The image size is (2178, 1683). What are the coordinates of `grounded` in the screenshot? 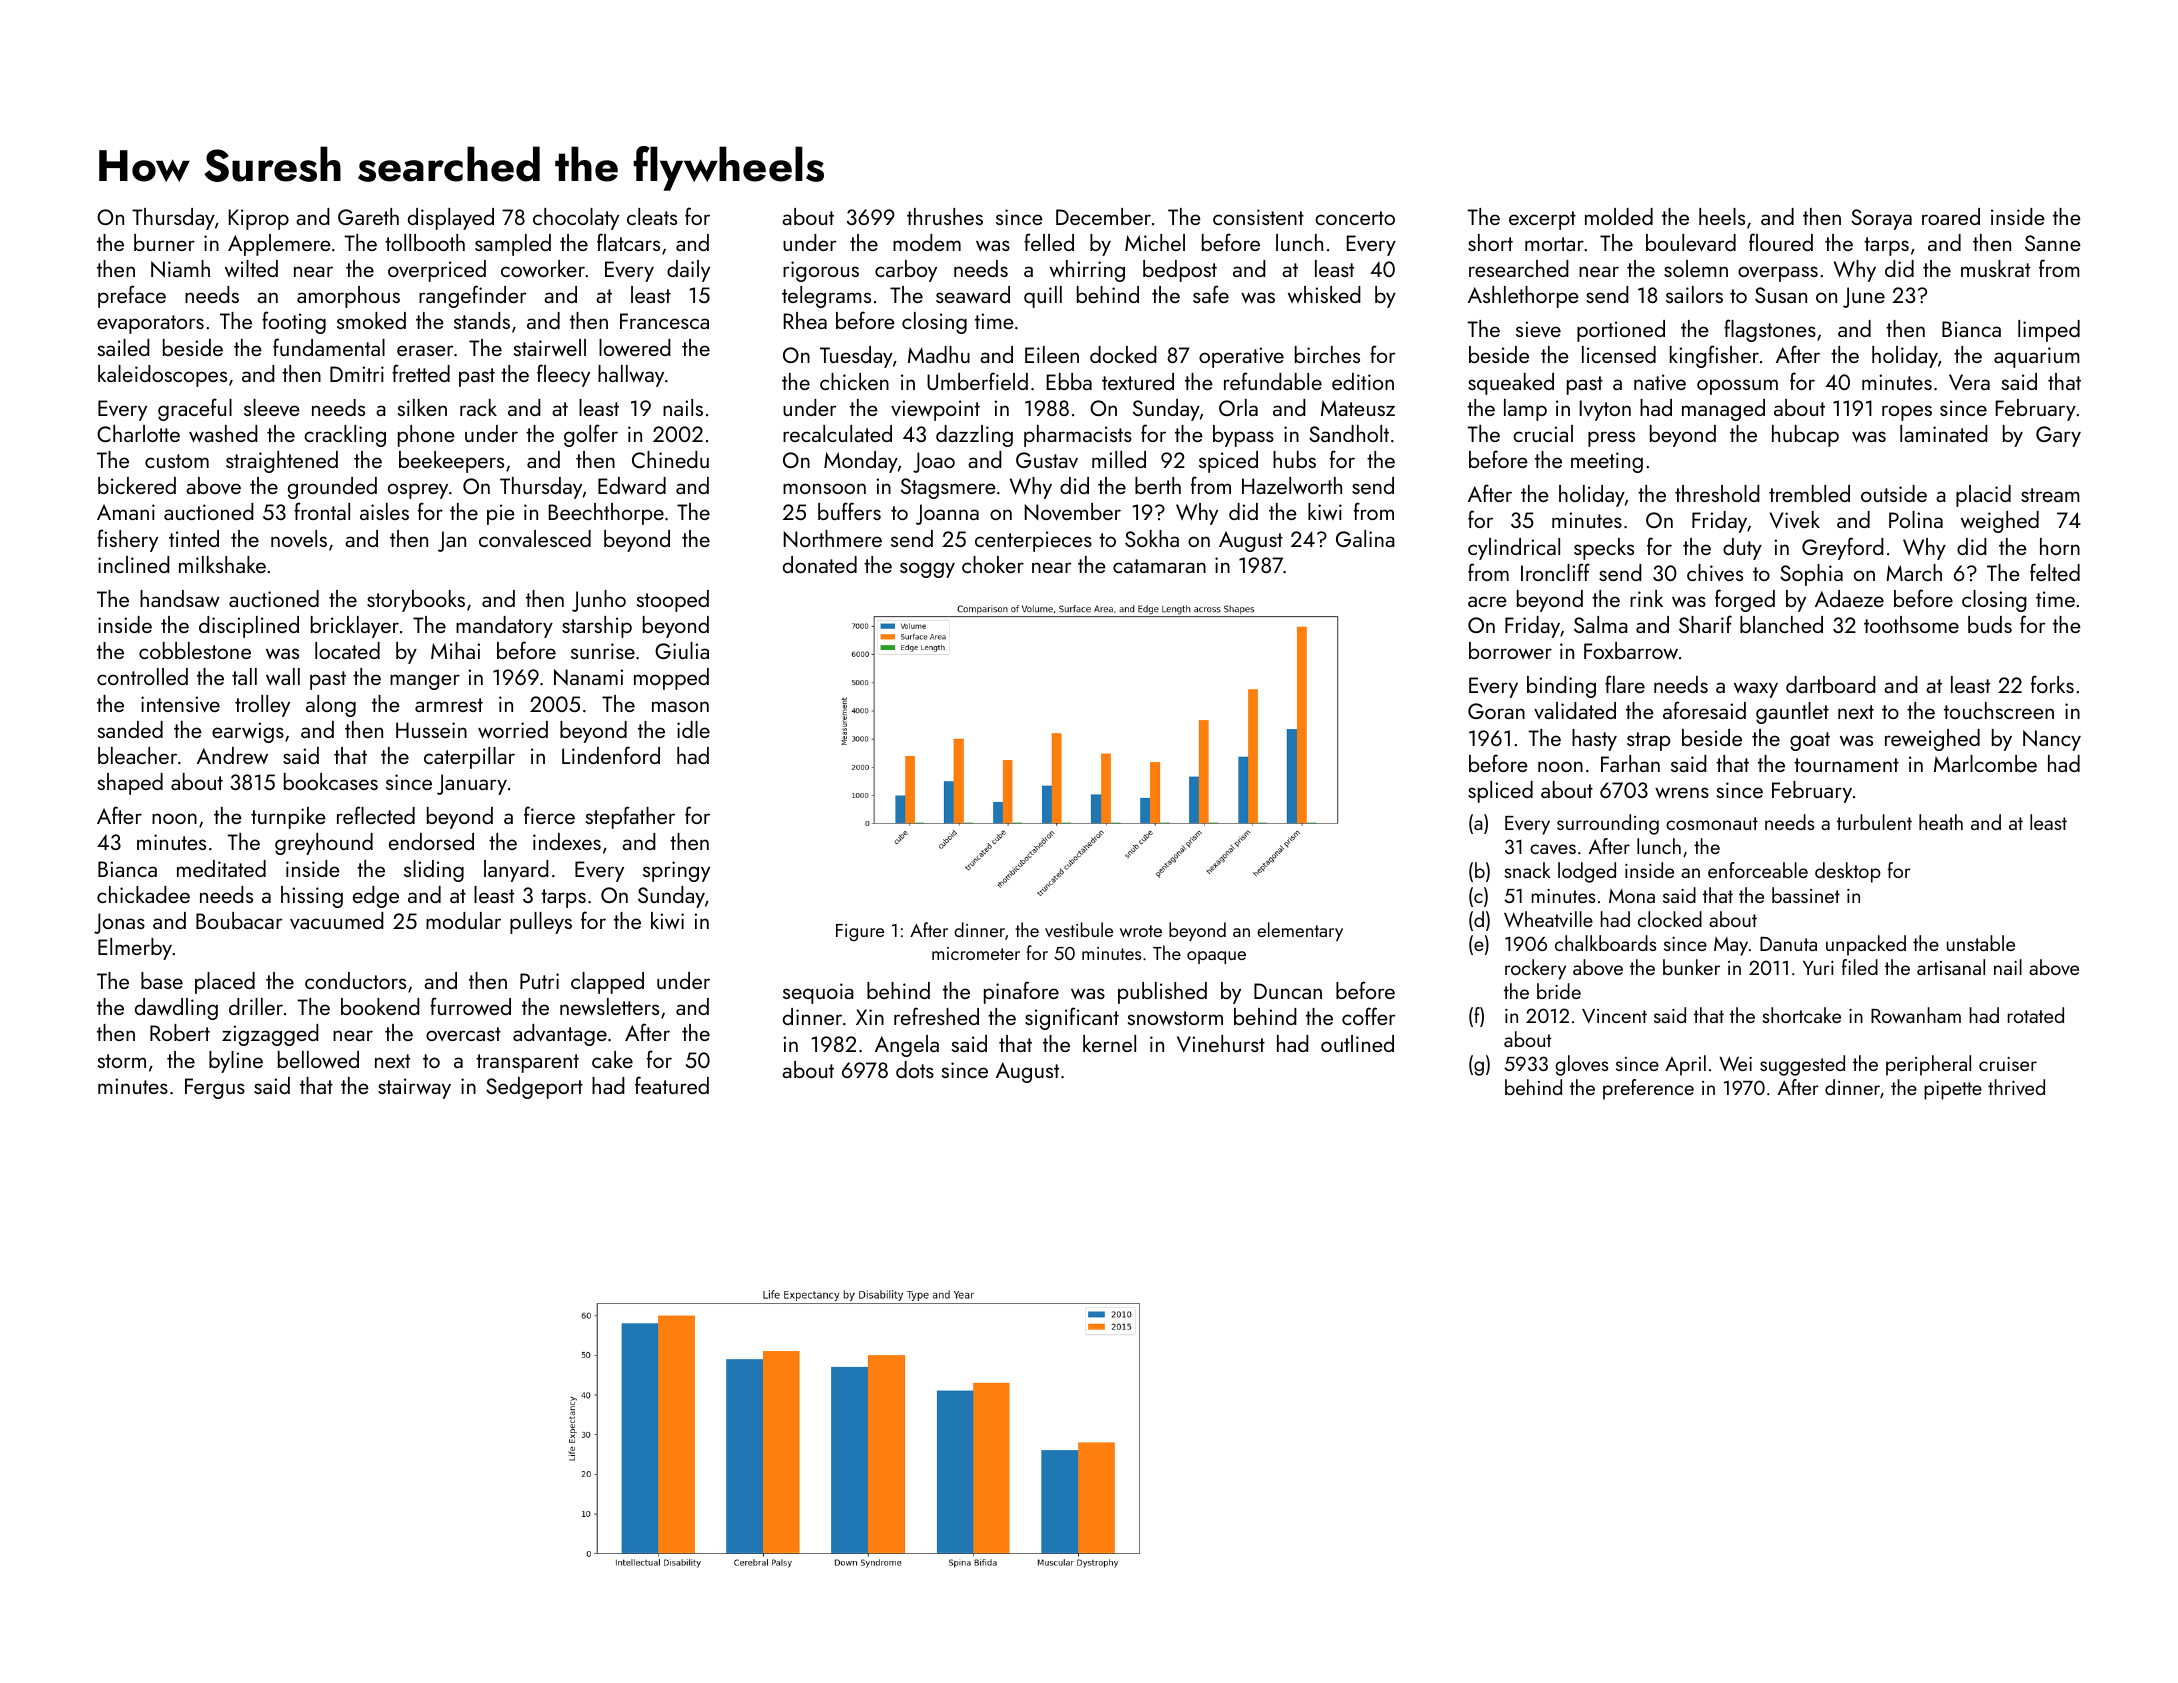 It's located at (332, 488).
